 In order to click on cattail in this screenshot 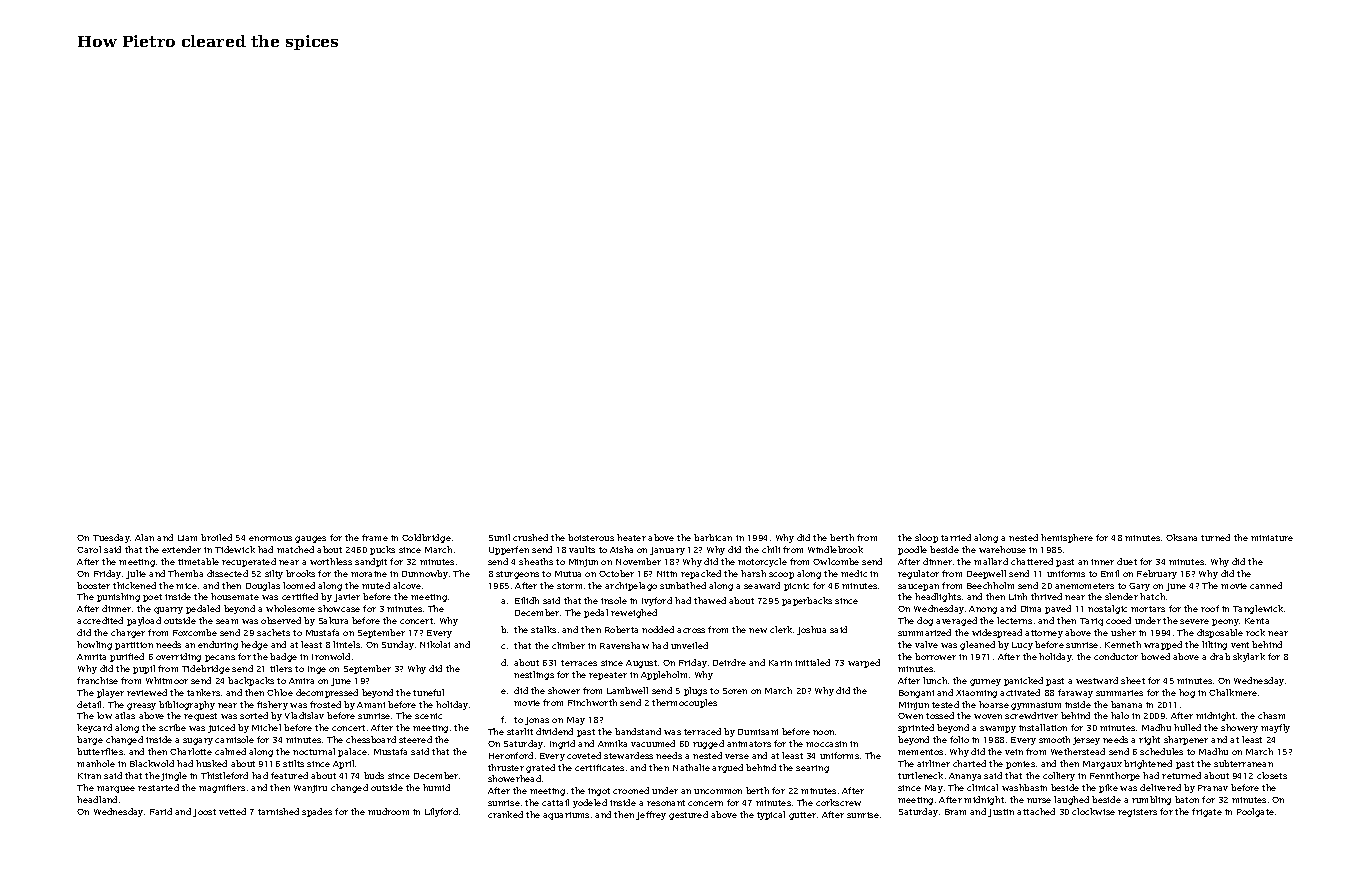, I will do `click(555, 802)`.
